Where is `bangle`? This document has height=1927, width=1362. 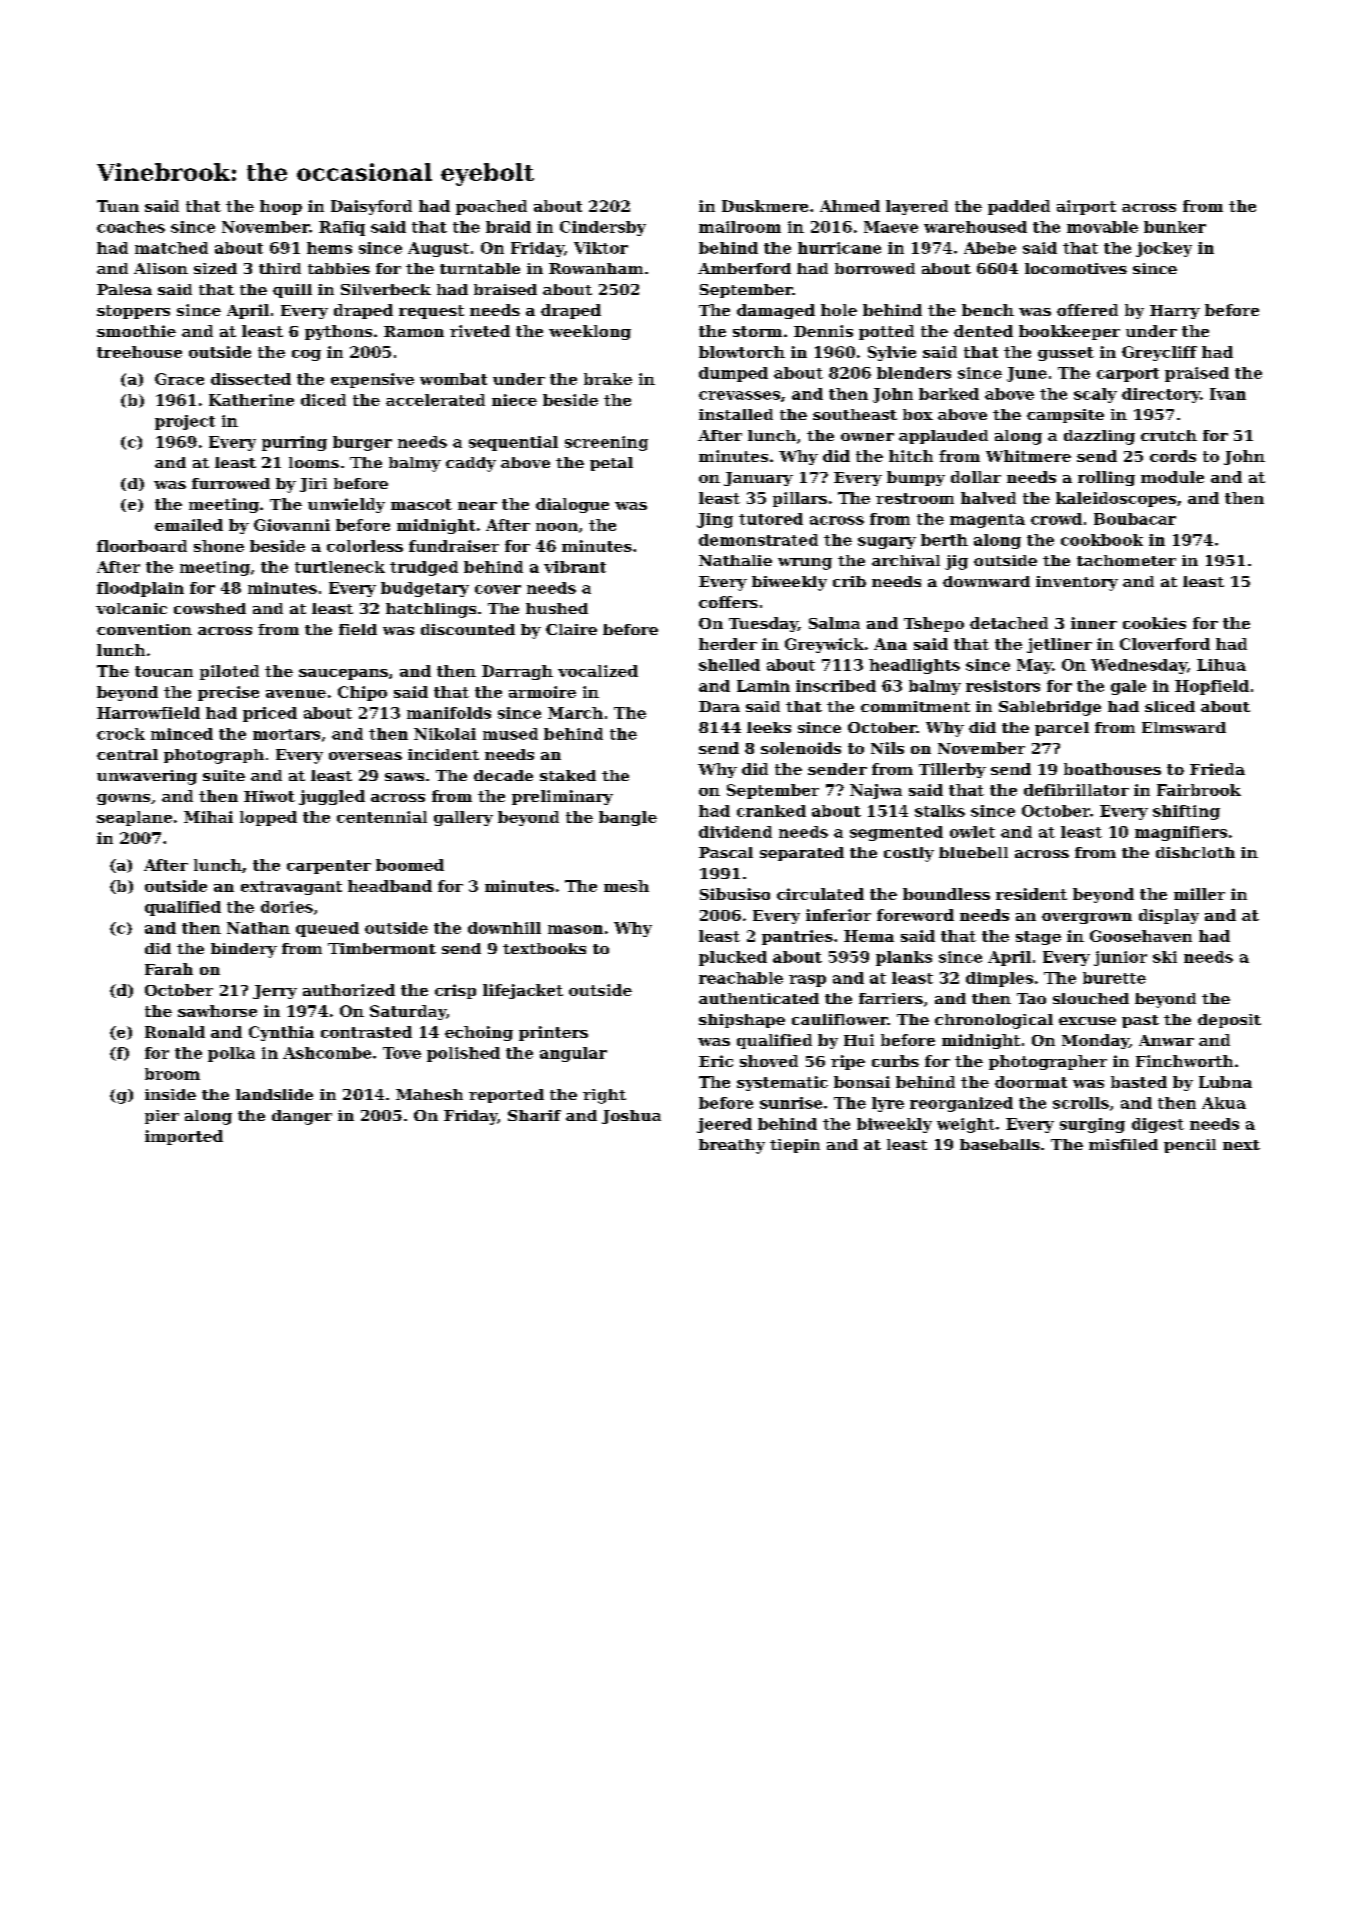 bangle is located at coordinates (628, 818).
